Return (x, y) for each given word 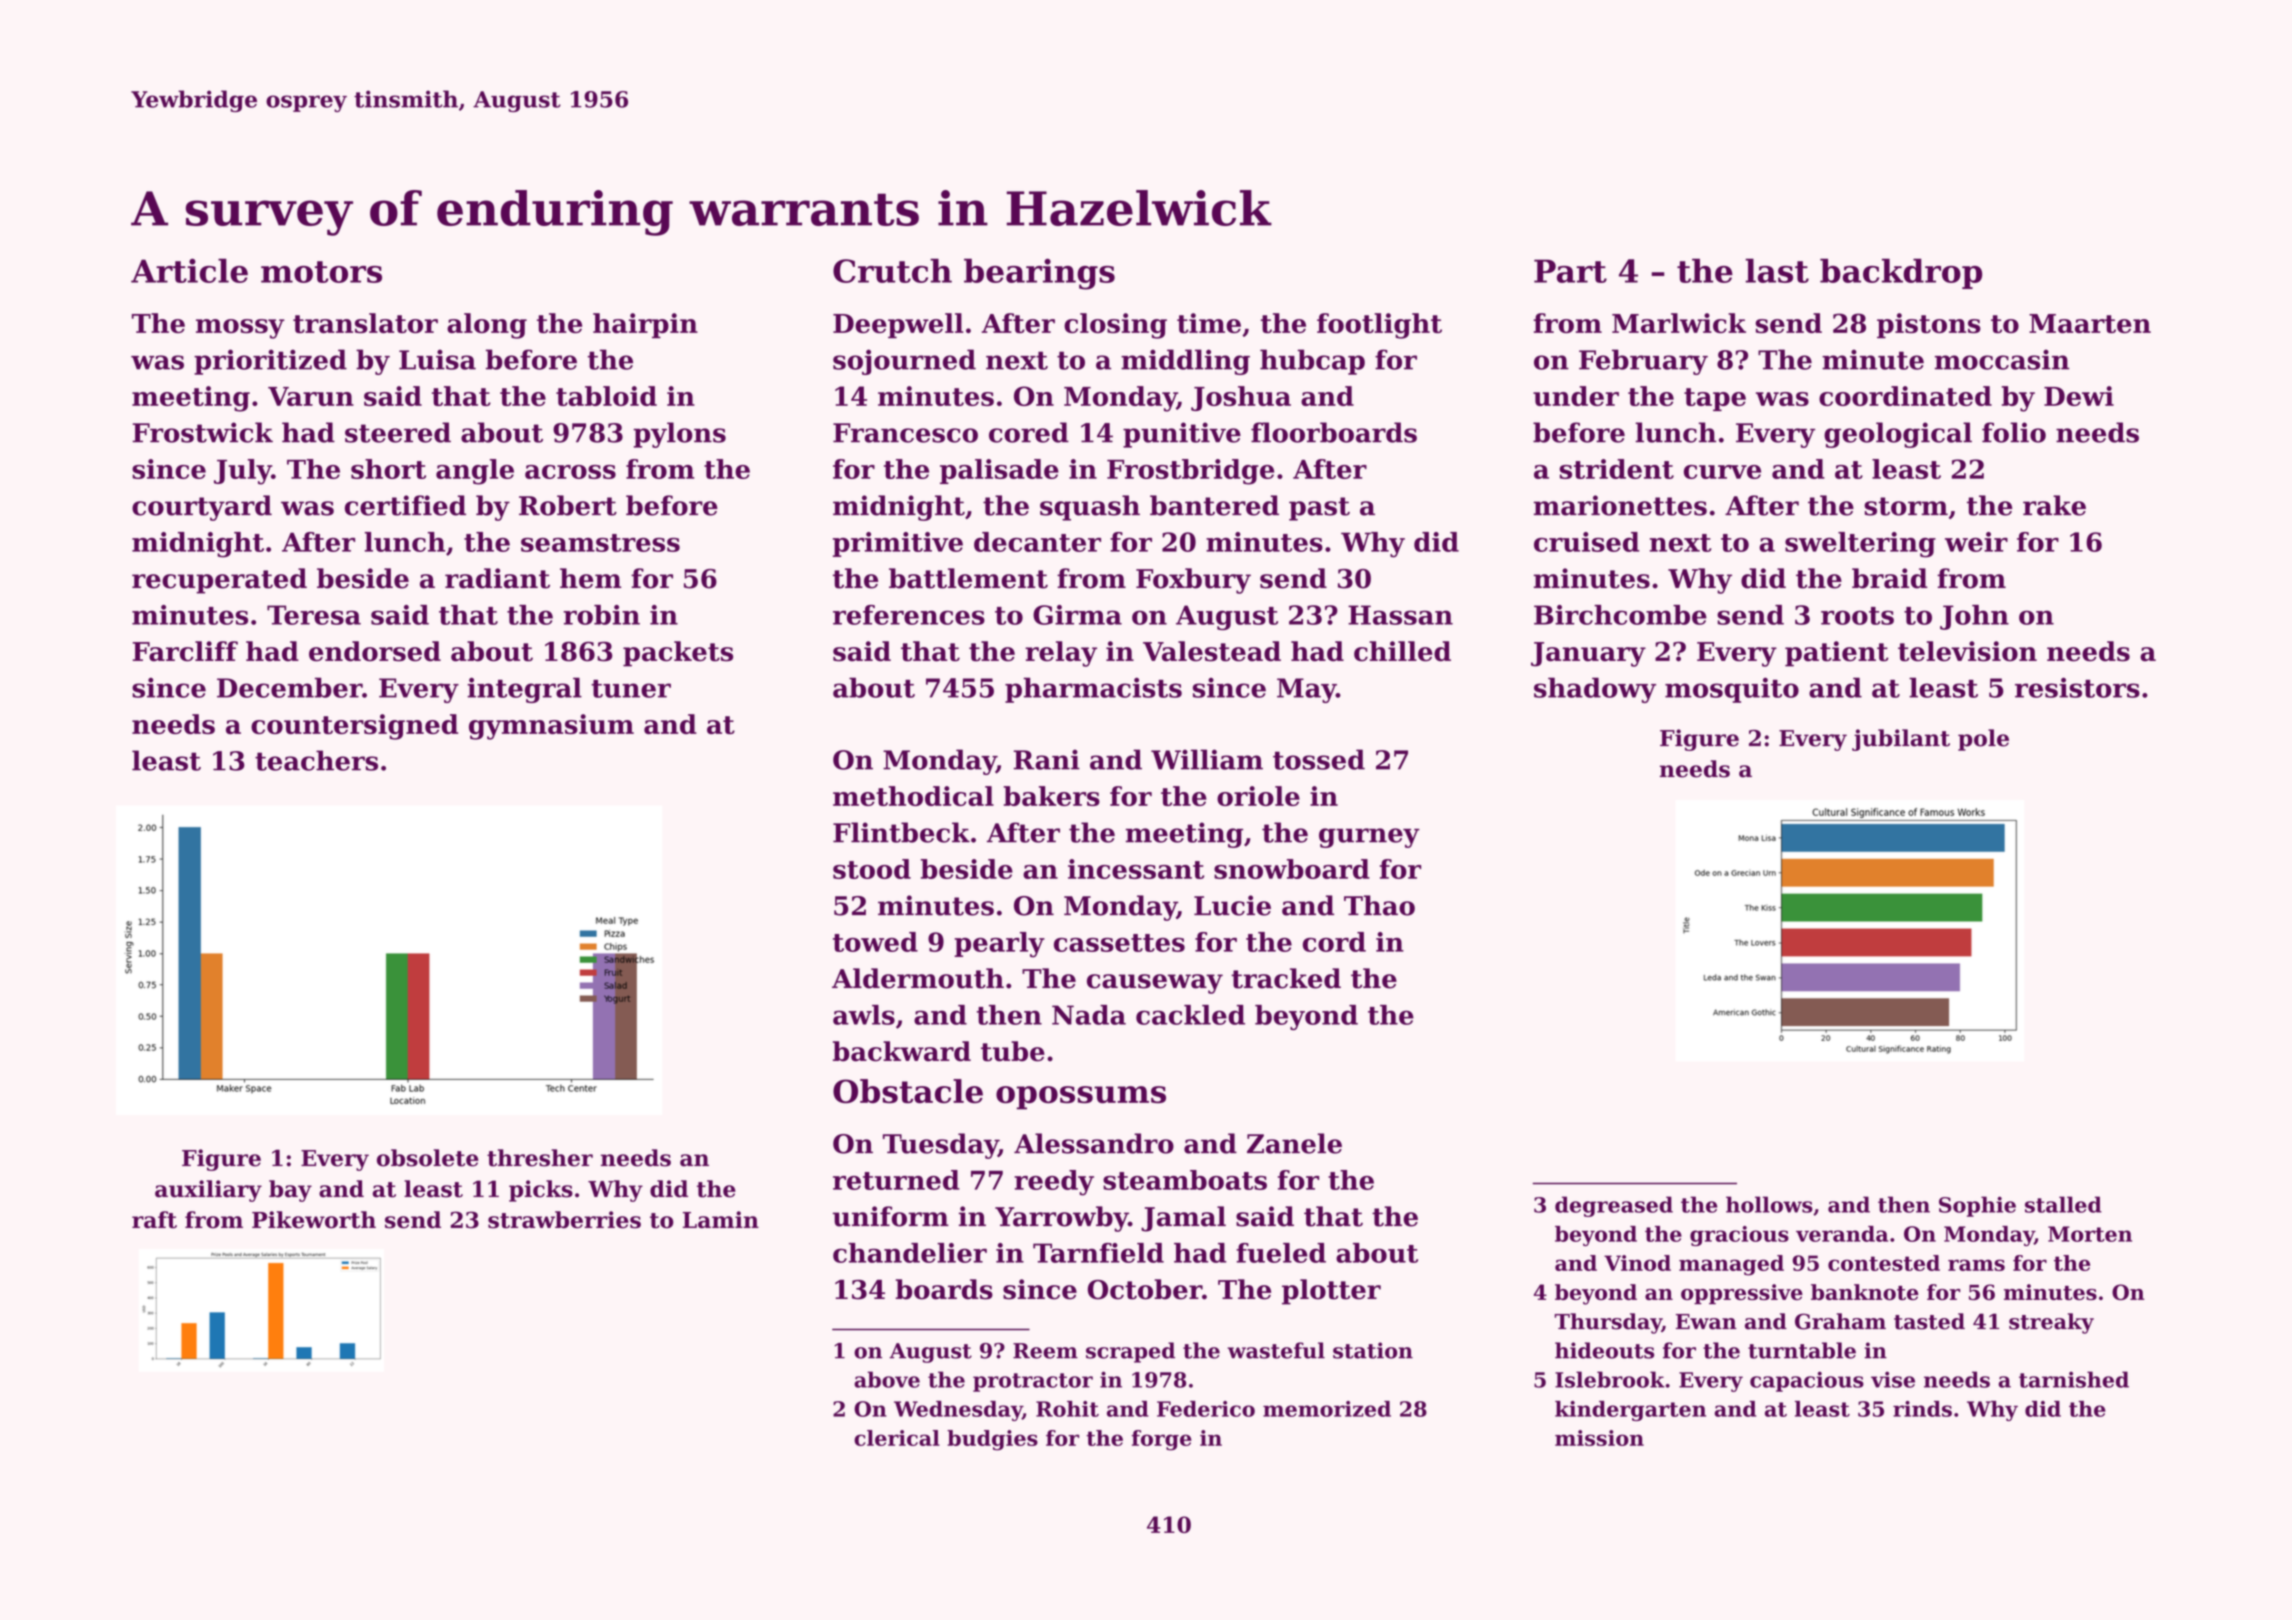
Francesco (905, 433)
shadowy (1595, 690)
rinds (1922, 1409)
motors (321, 272)
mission (1599, 1438)
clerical (897, 1438)
